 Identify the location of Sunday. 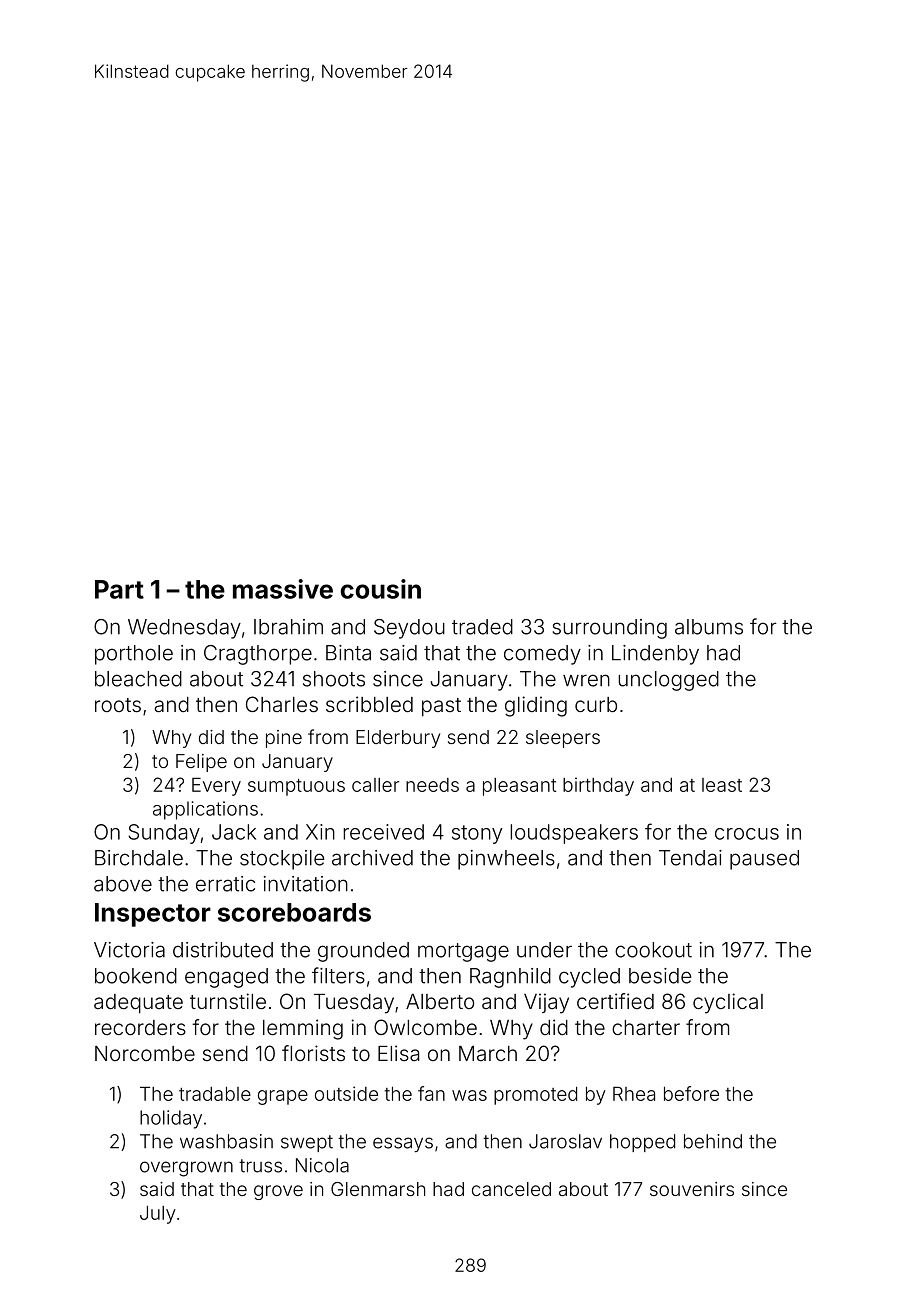
(164, 834).
